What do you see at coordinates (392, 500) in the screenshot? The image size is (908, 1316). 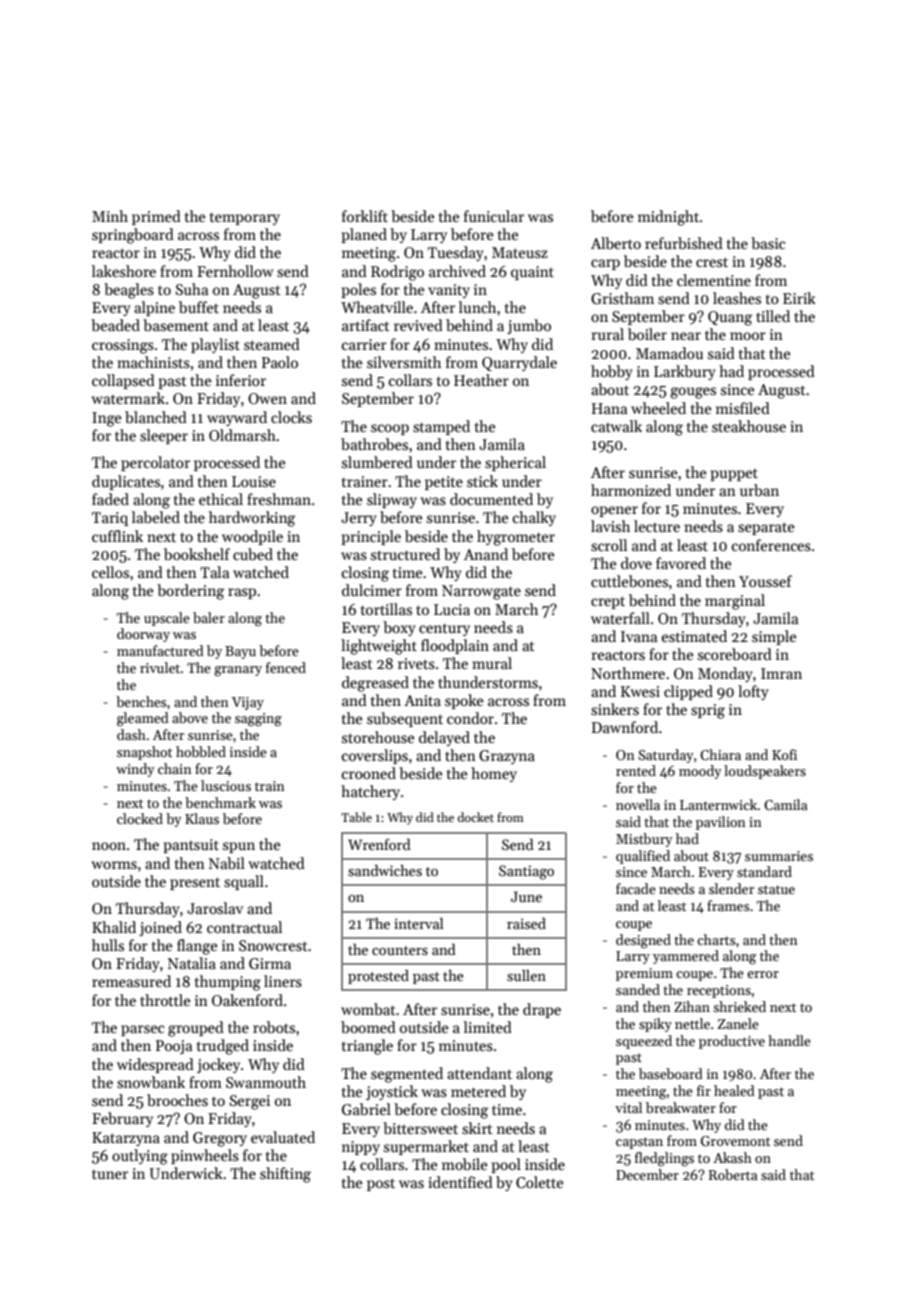 I see `slipway` at bounding box center [392, 500].
